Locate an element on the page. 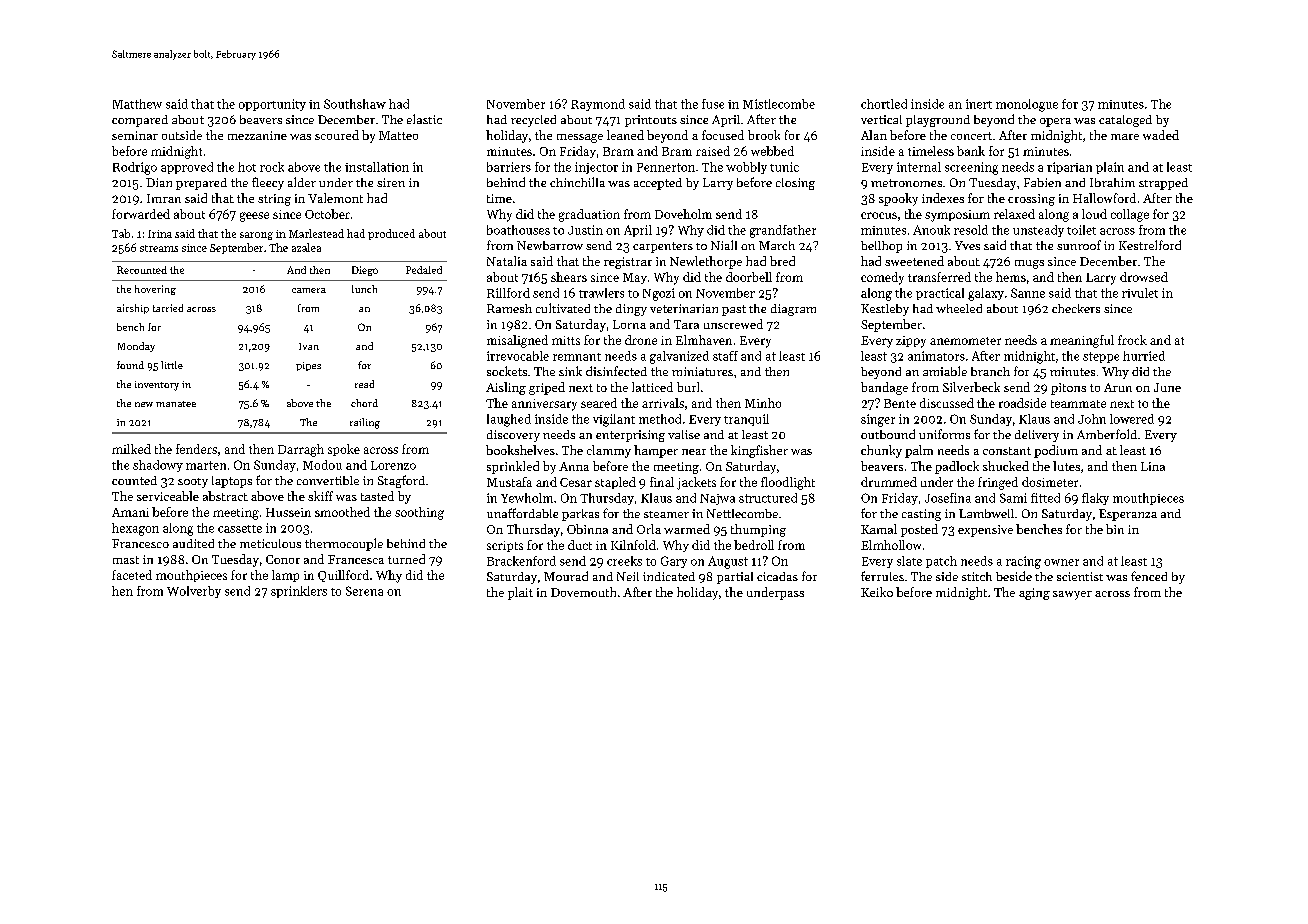 The width and height of the document is (1308, 924). milked is located at coordinates (131, 449).
